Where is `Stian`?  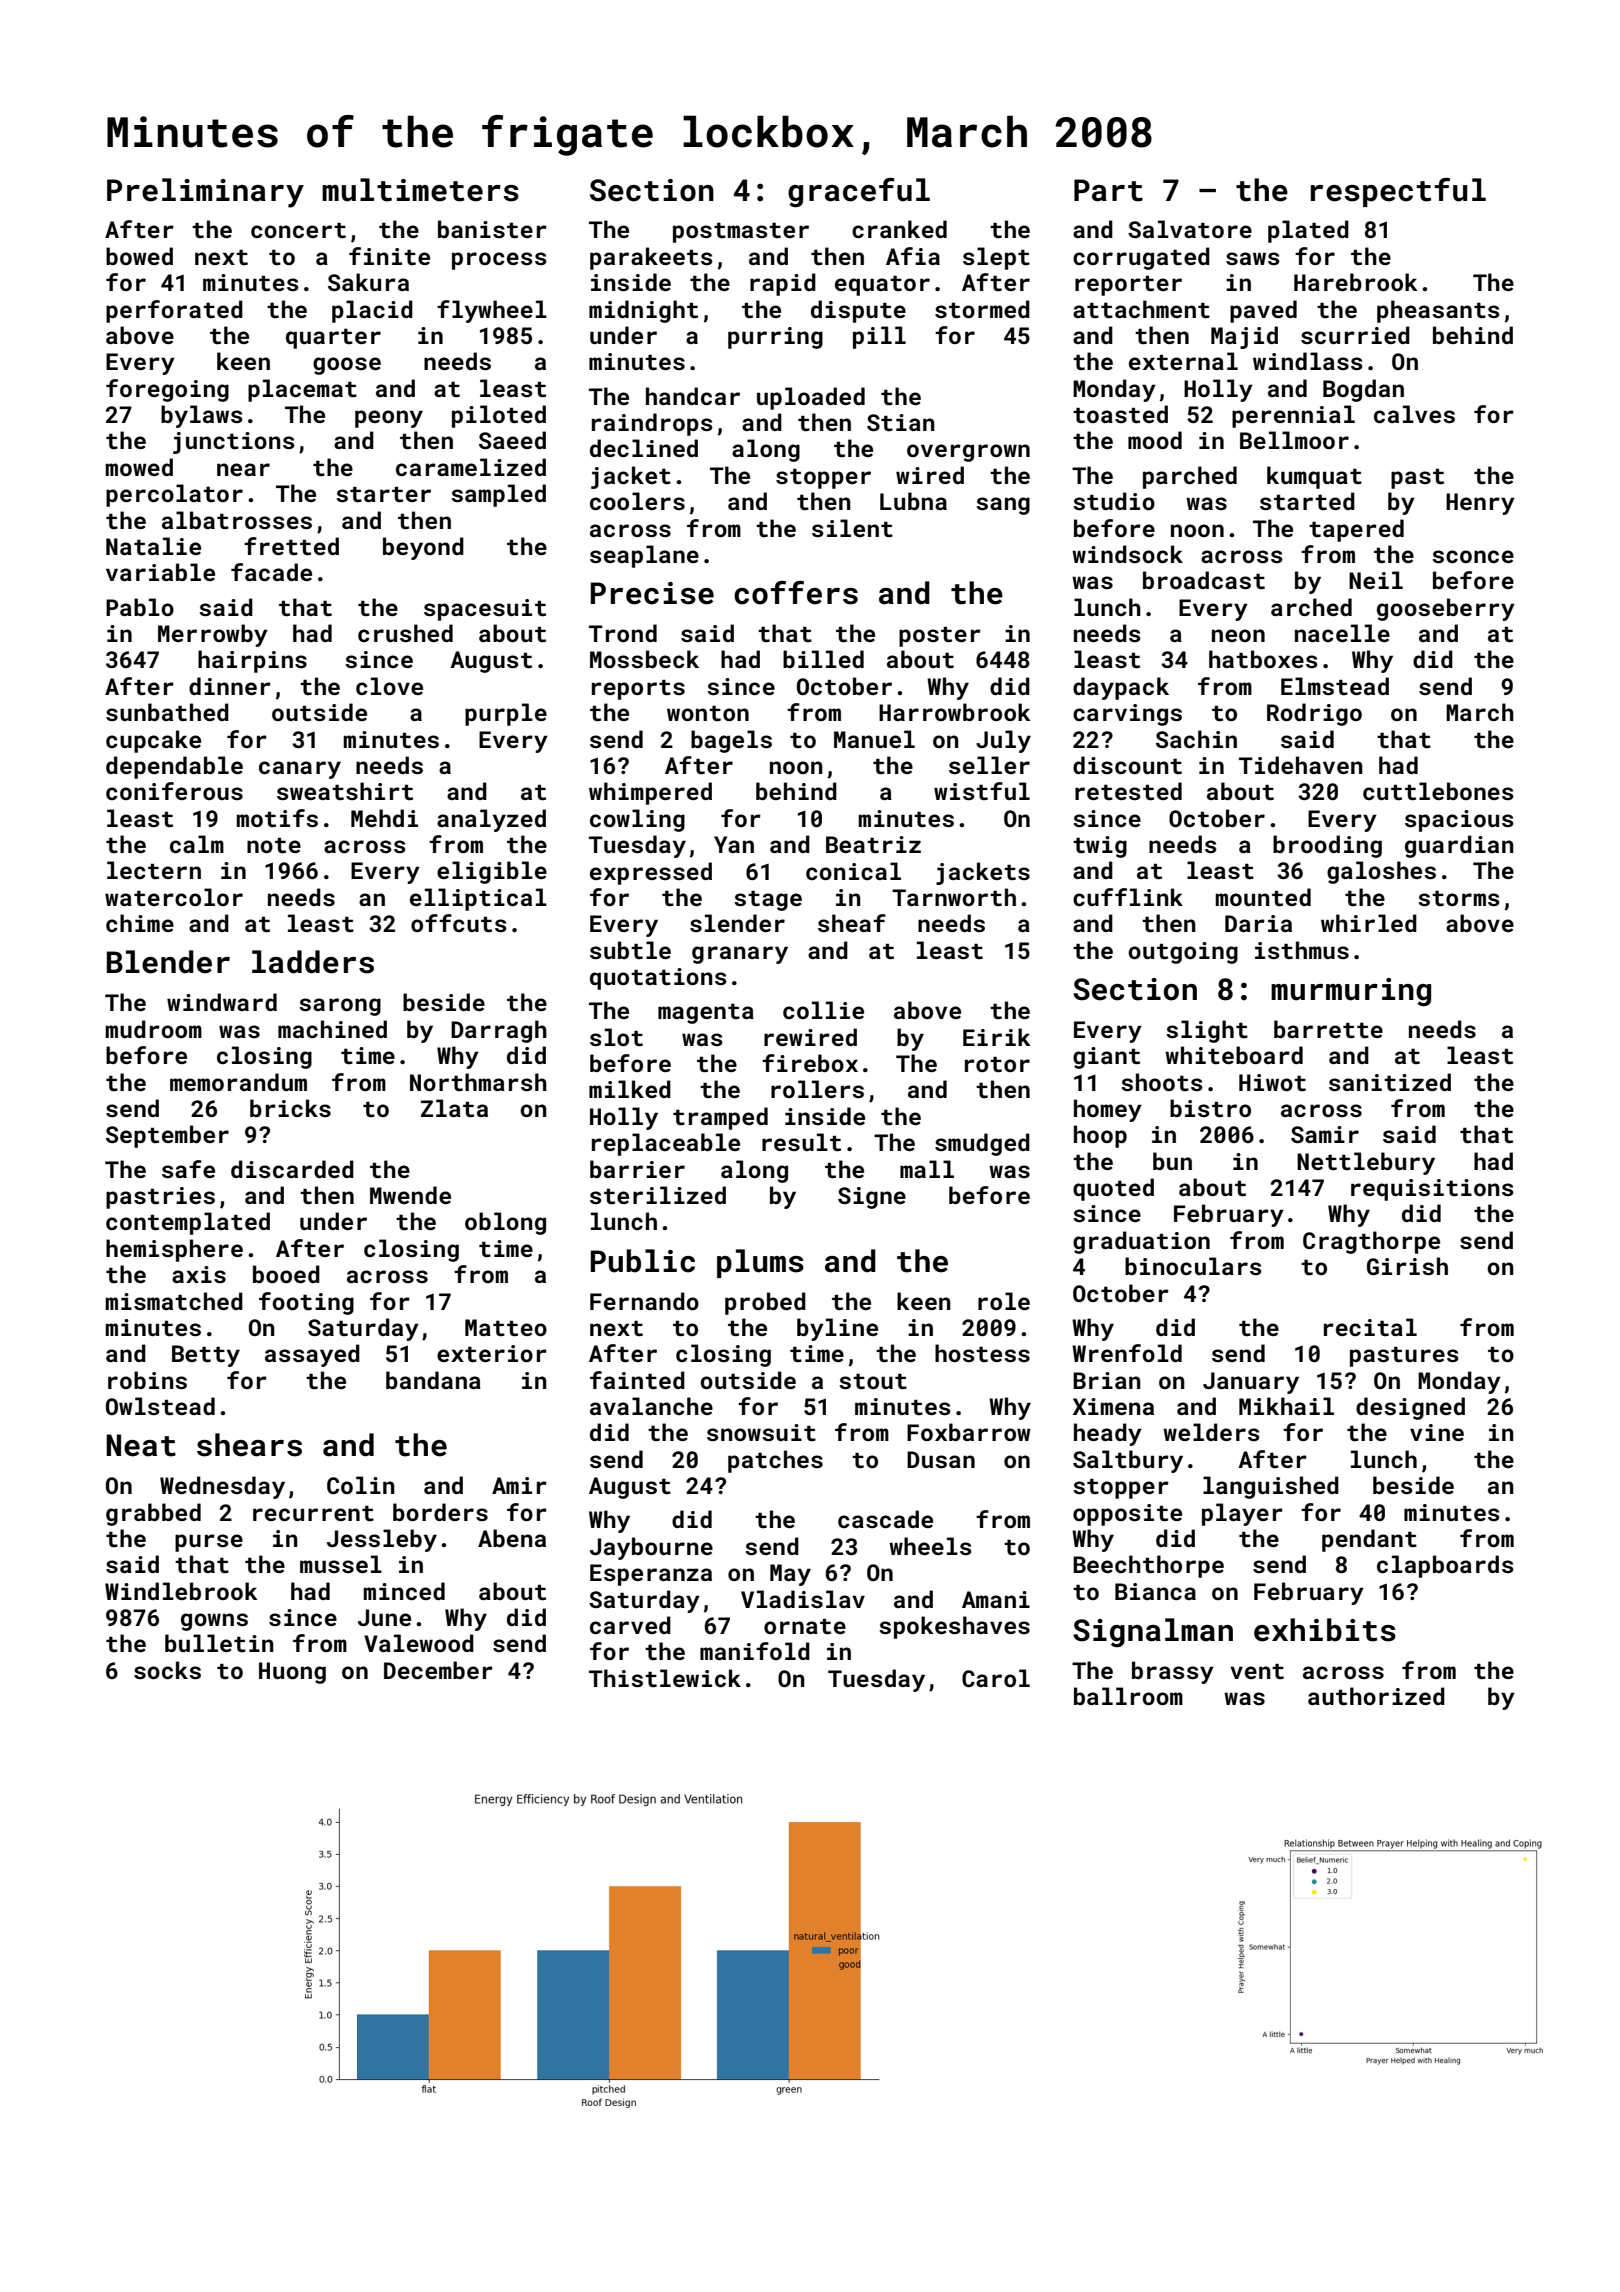
Stian is located at coordinates (901, 422).
